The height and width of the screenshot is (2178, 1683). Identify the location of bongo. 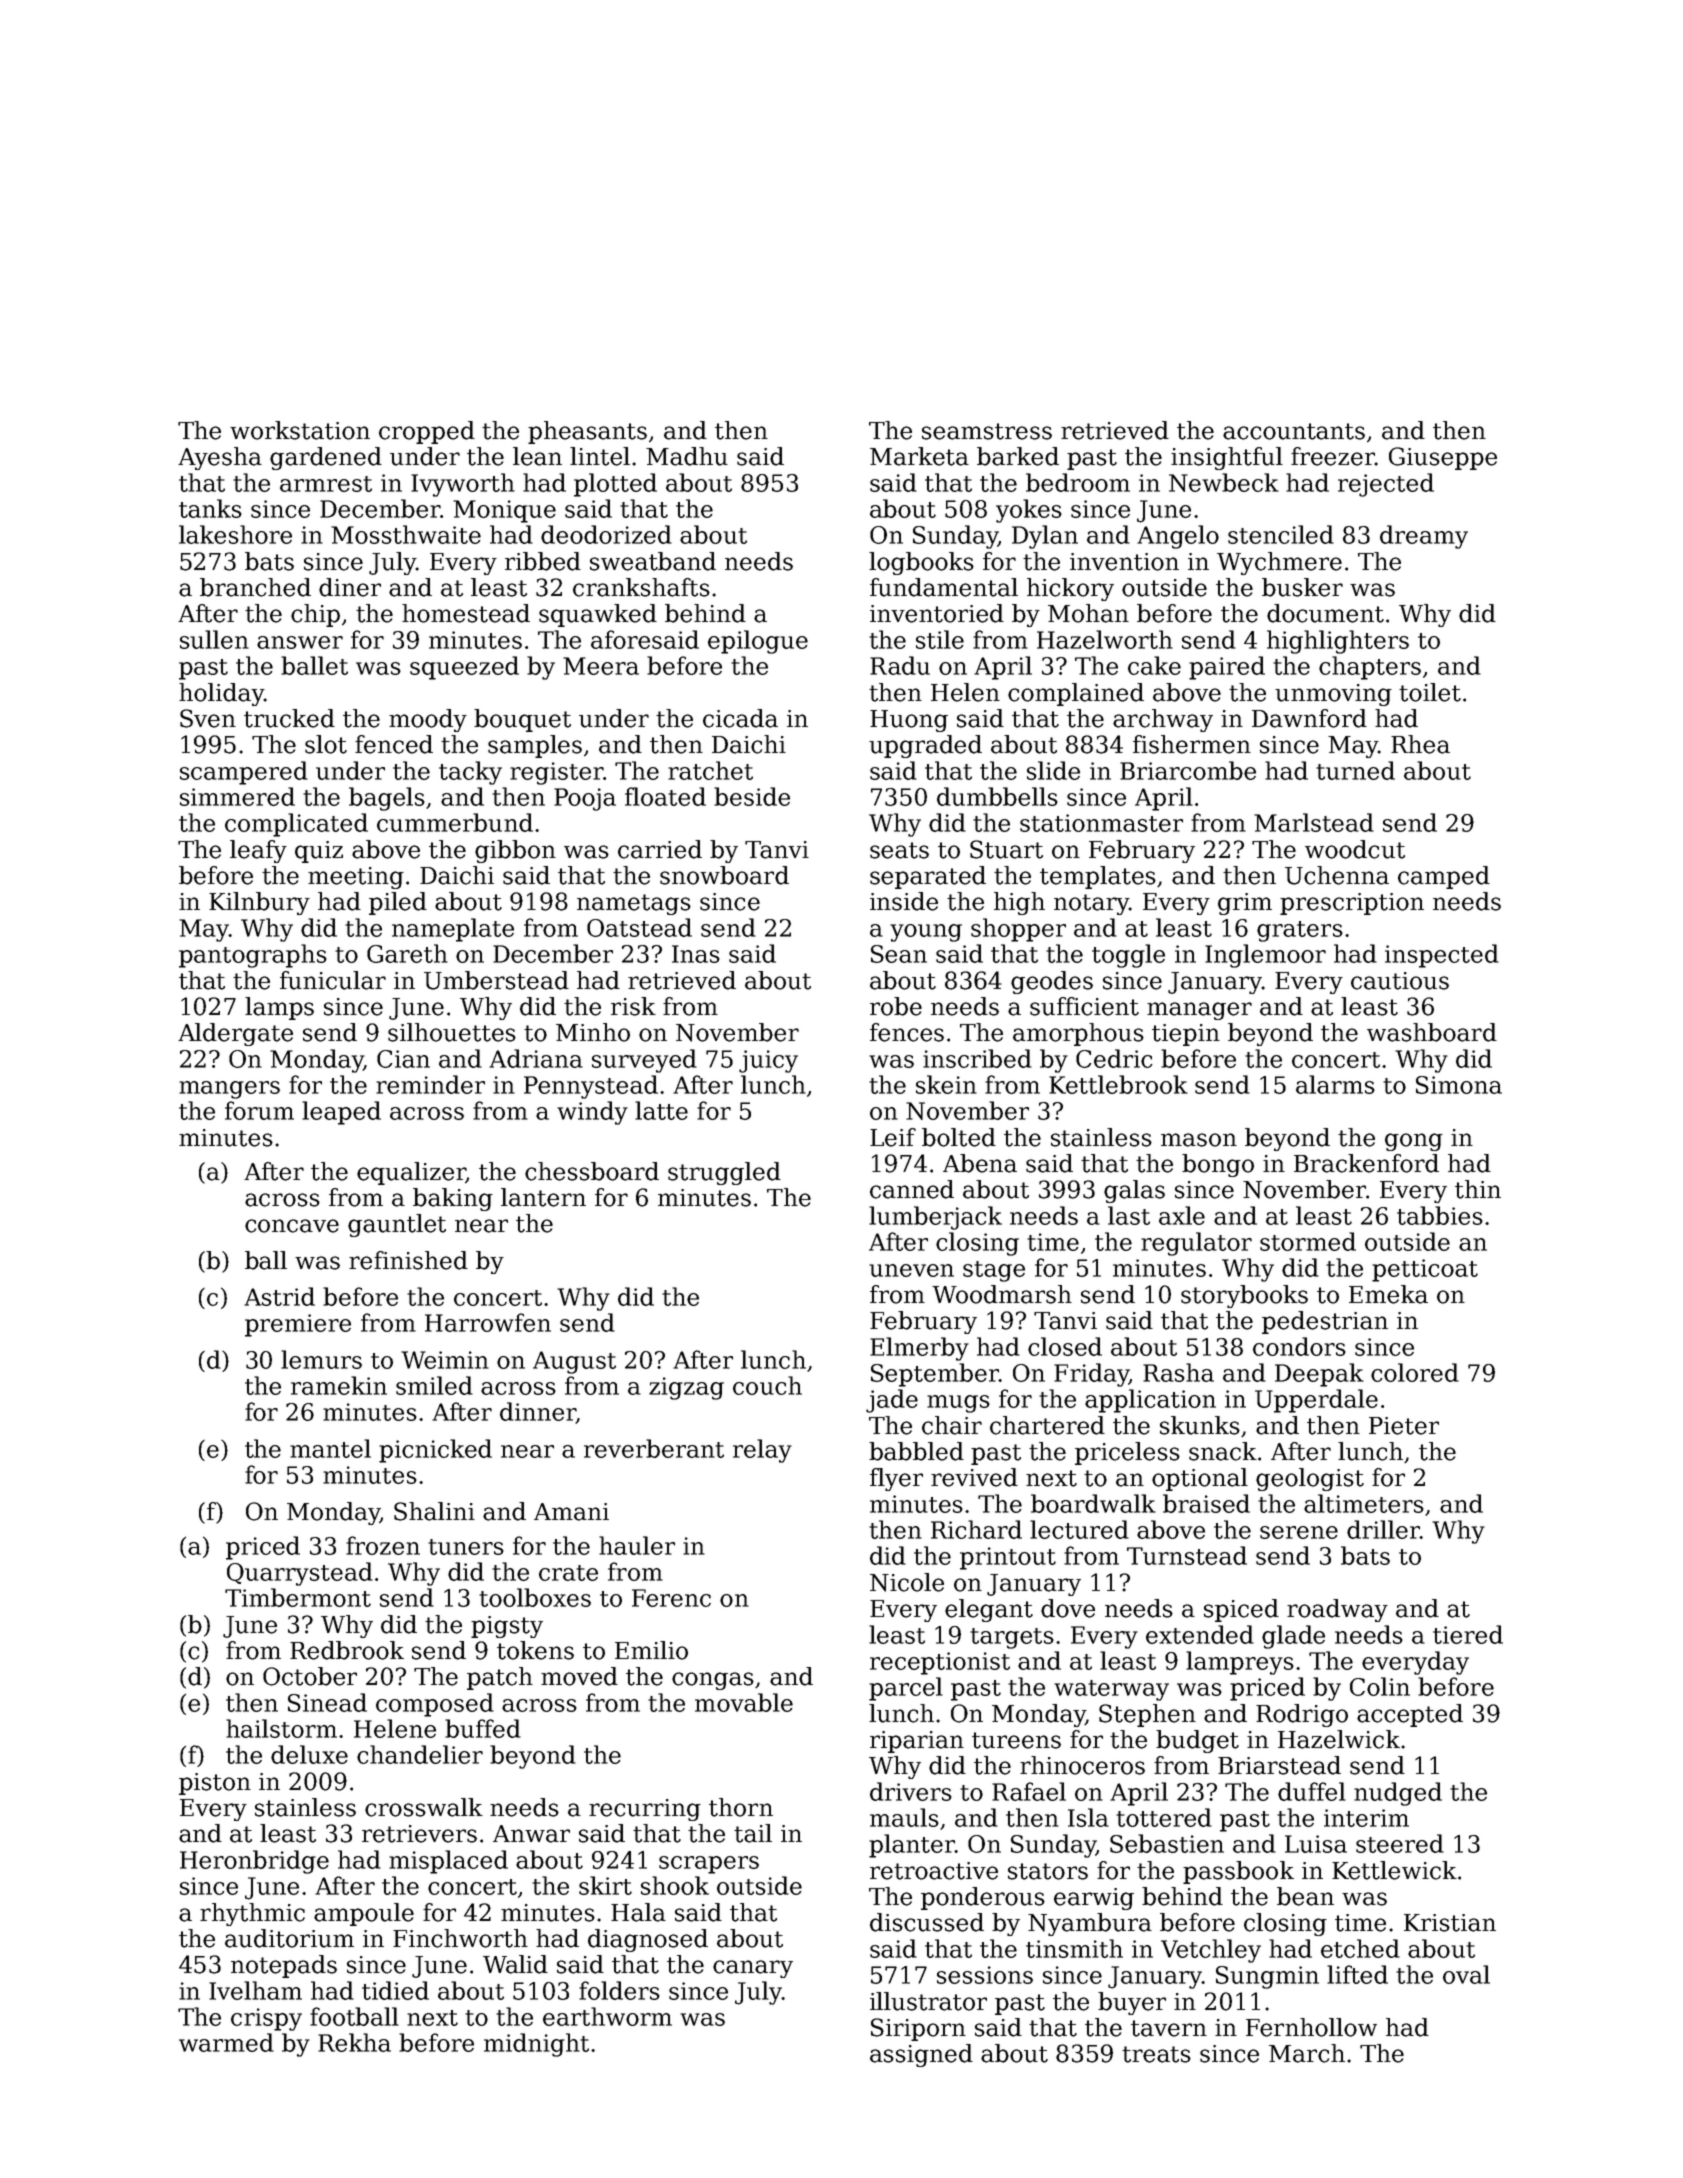
(1218, 1165).
